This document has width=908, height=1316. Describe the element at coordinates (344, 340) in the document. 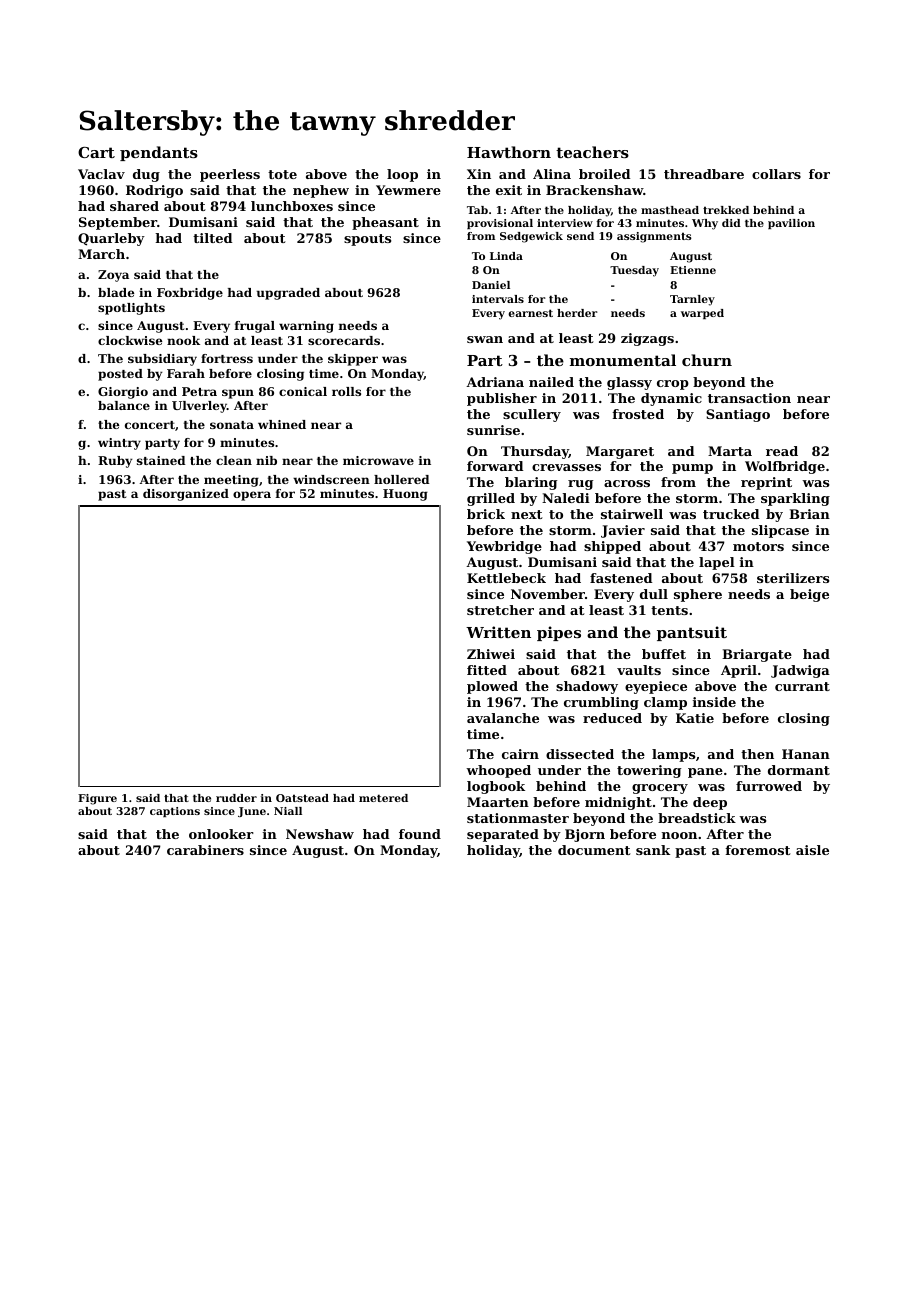

I see `scorecards` at that location.
